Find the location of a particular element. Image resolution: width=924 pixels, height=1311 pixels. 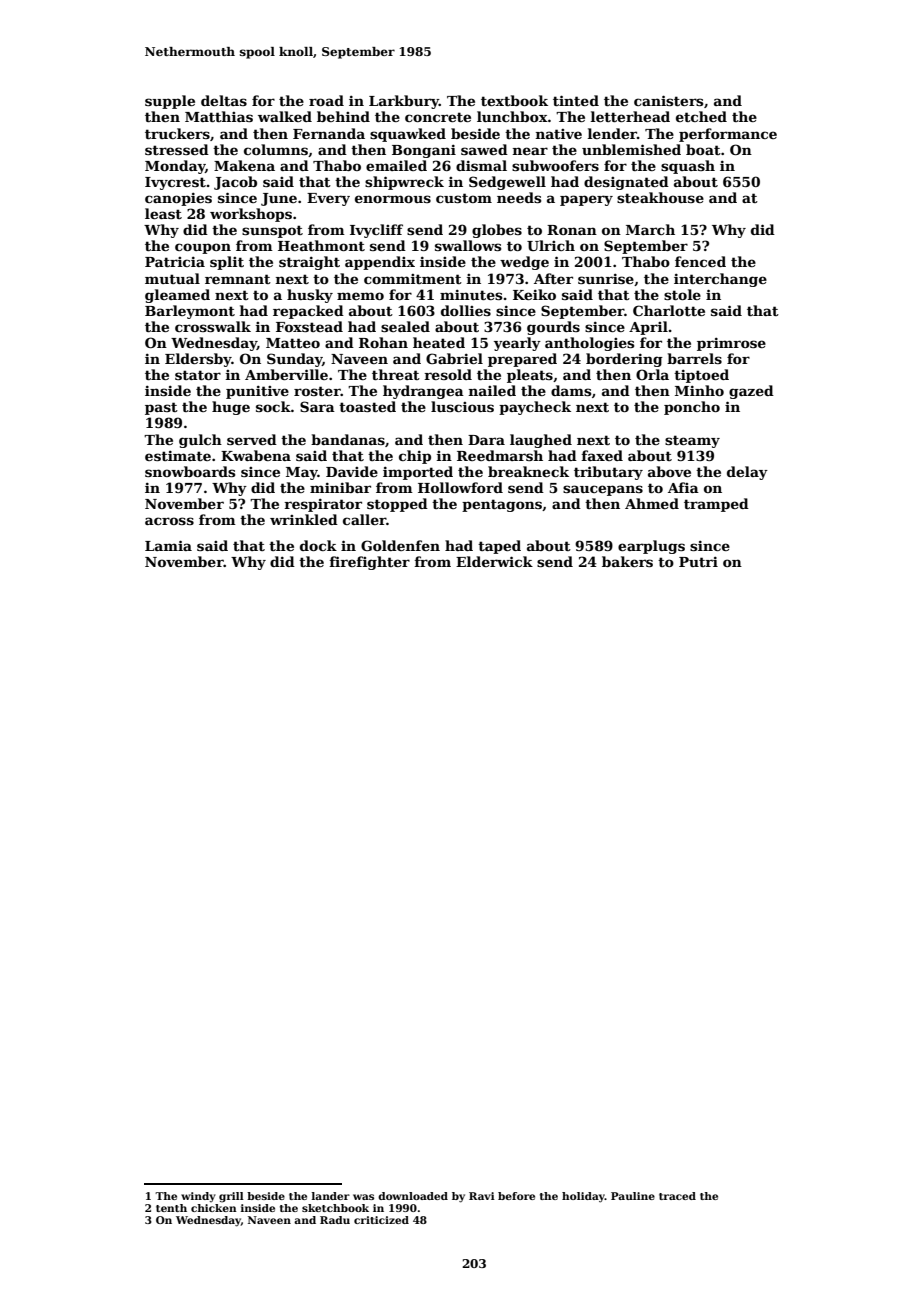

stole is located at coordinates (682, 294).
